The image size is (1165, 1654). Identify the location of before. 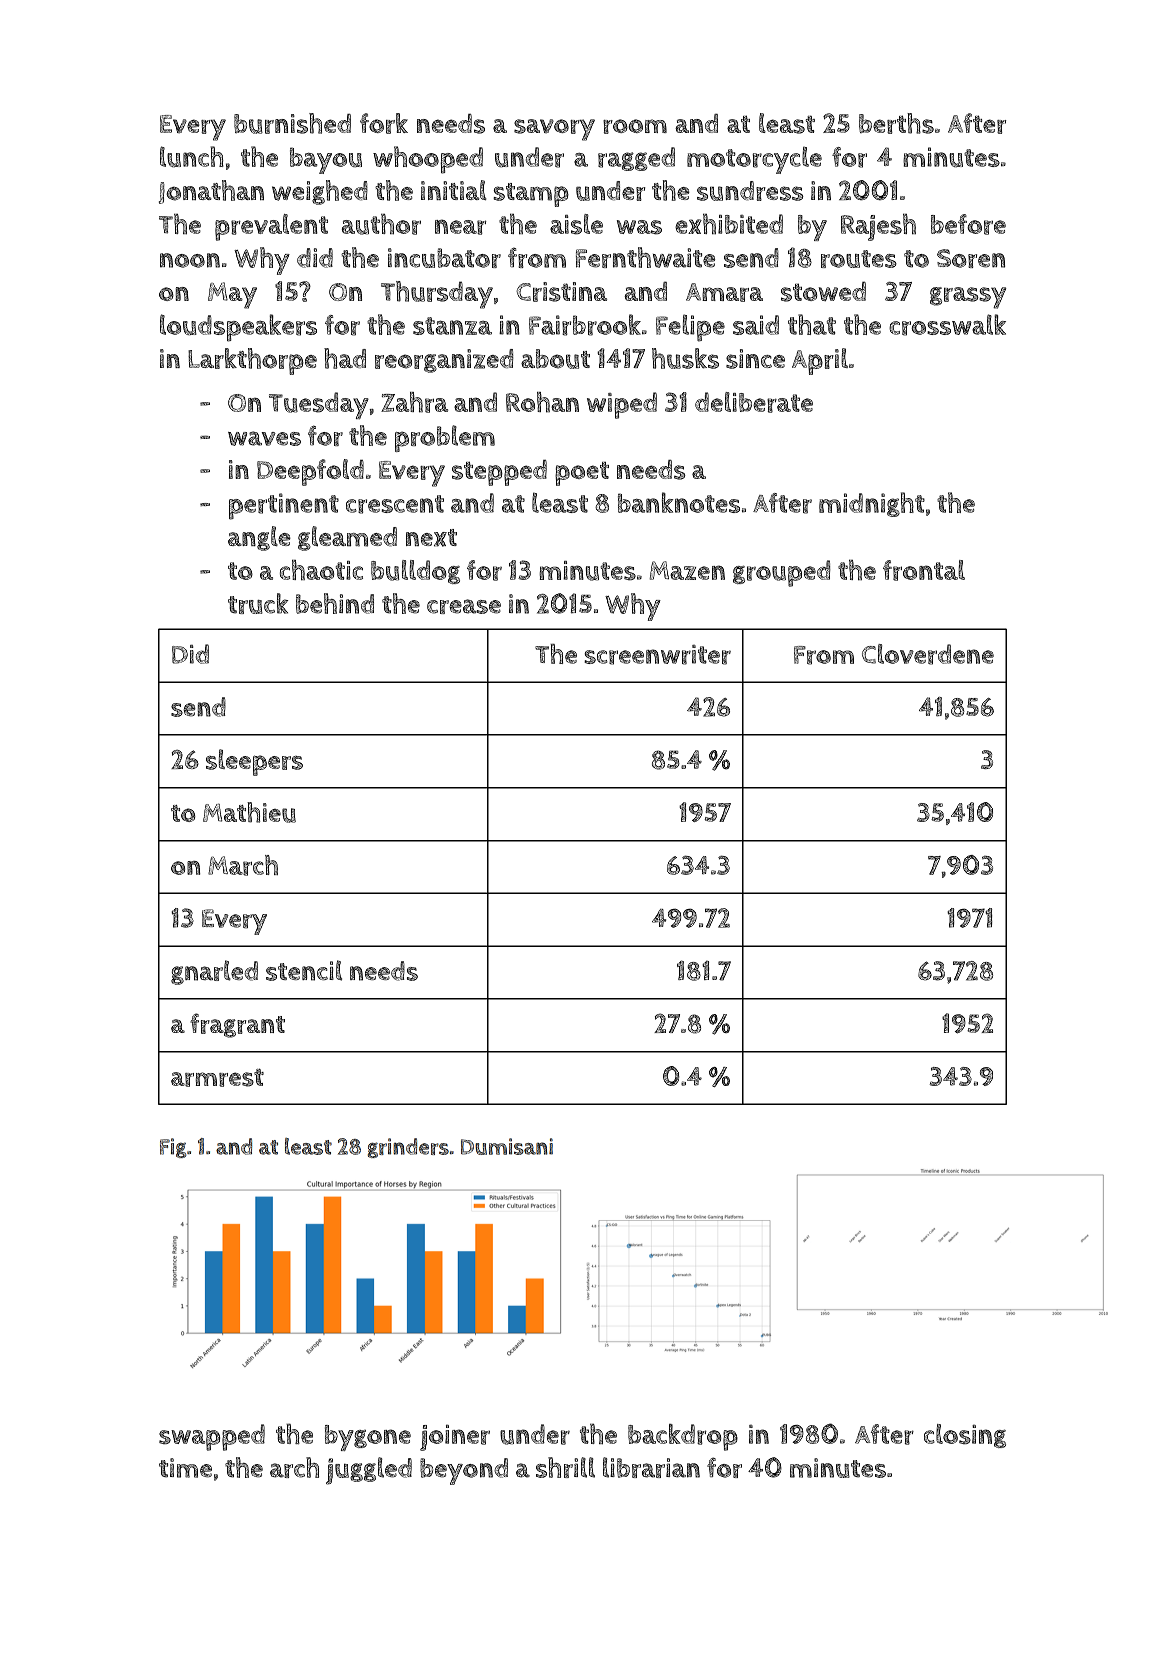
(968, 224).
